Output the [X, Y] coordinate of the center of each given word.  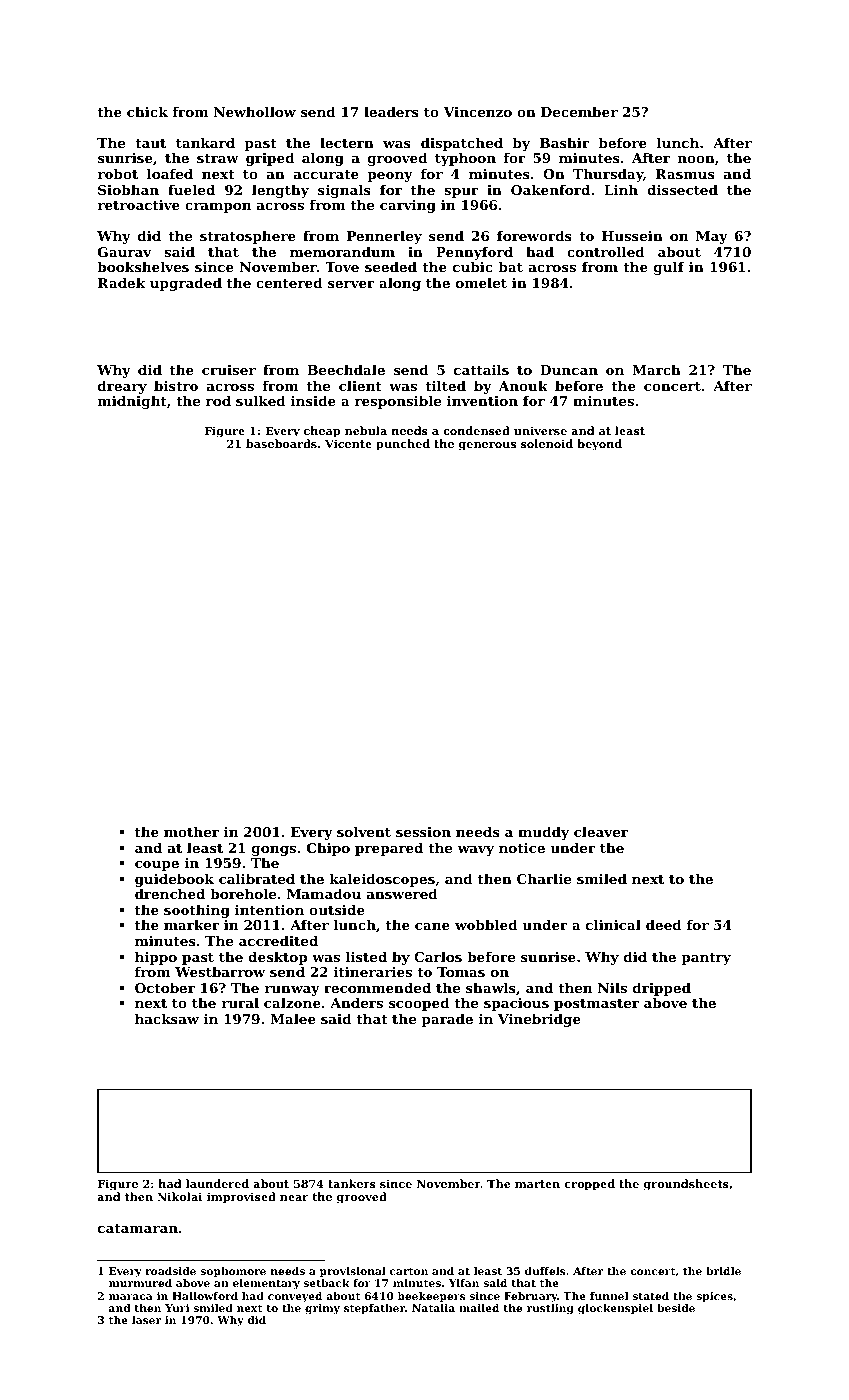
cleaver [601, 831]
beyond [599, 445]
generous [487, 446]
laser [146, 1320]
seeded [391, 266]
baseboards [281, 443]
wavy [475, 851]
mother [191, 831]
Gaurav [125, 252]
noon [696, 159]
